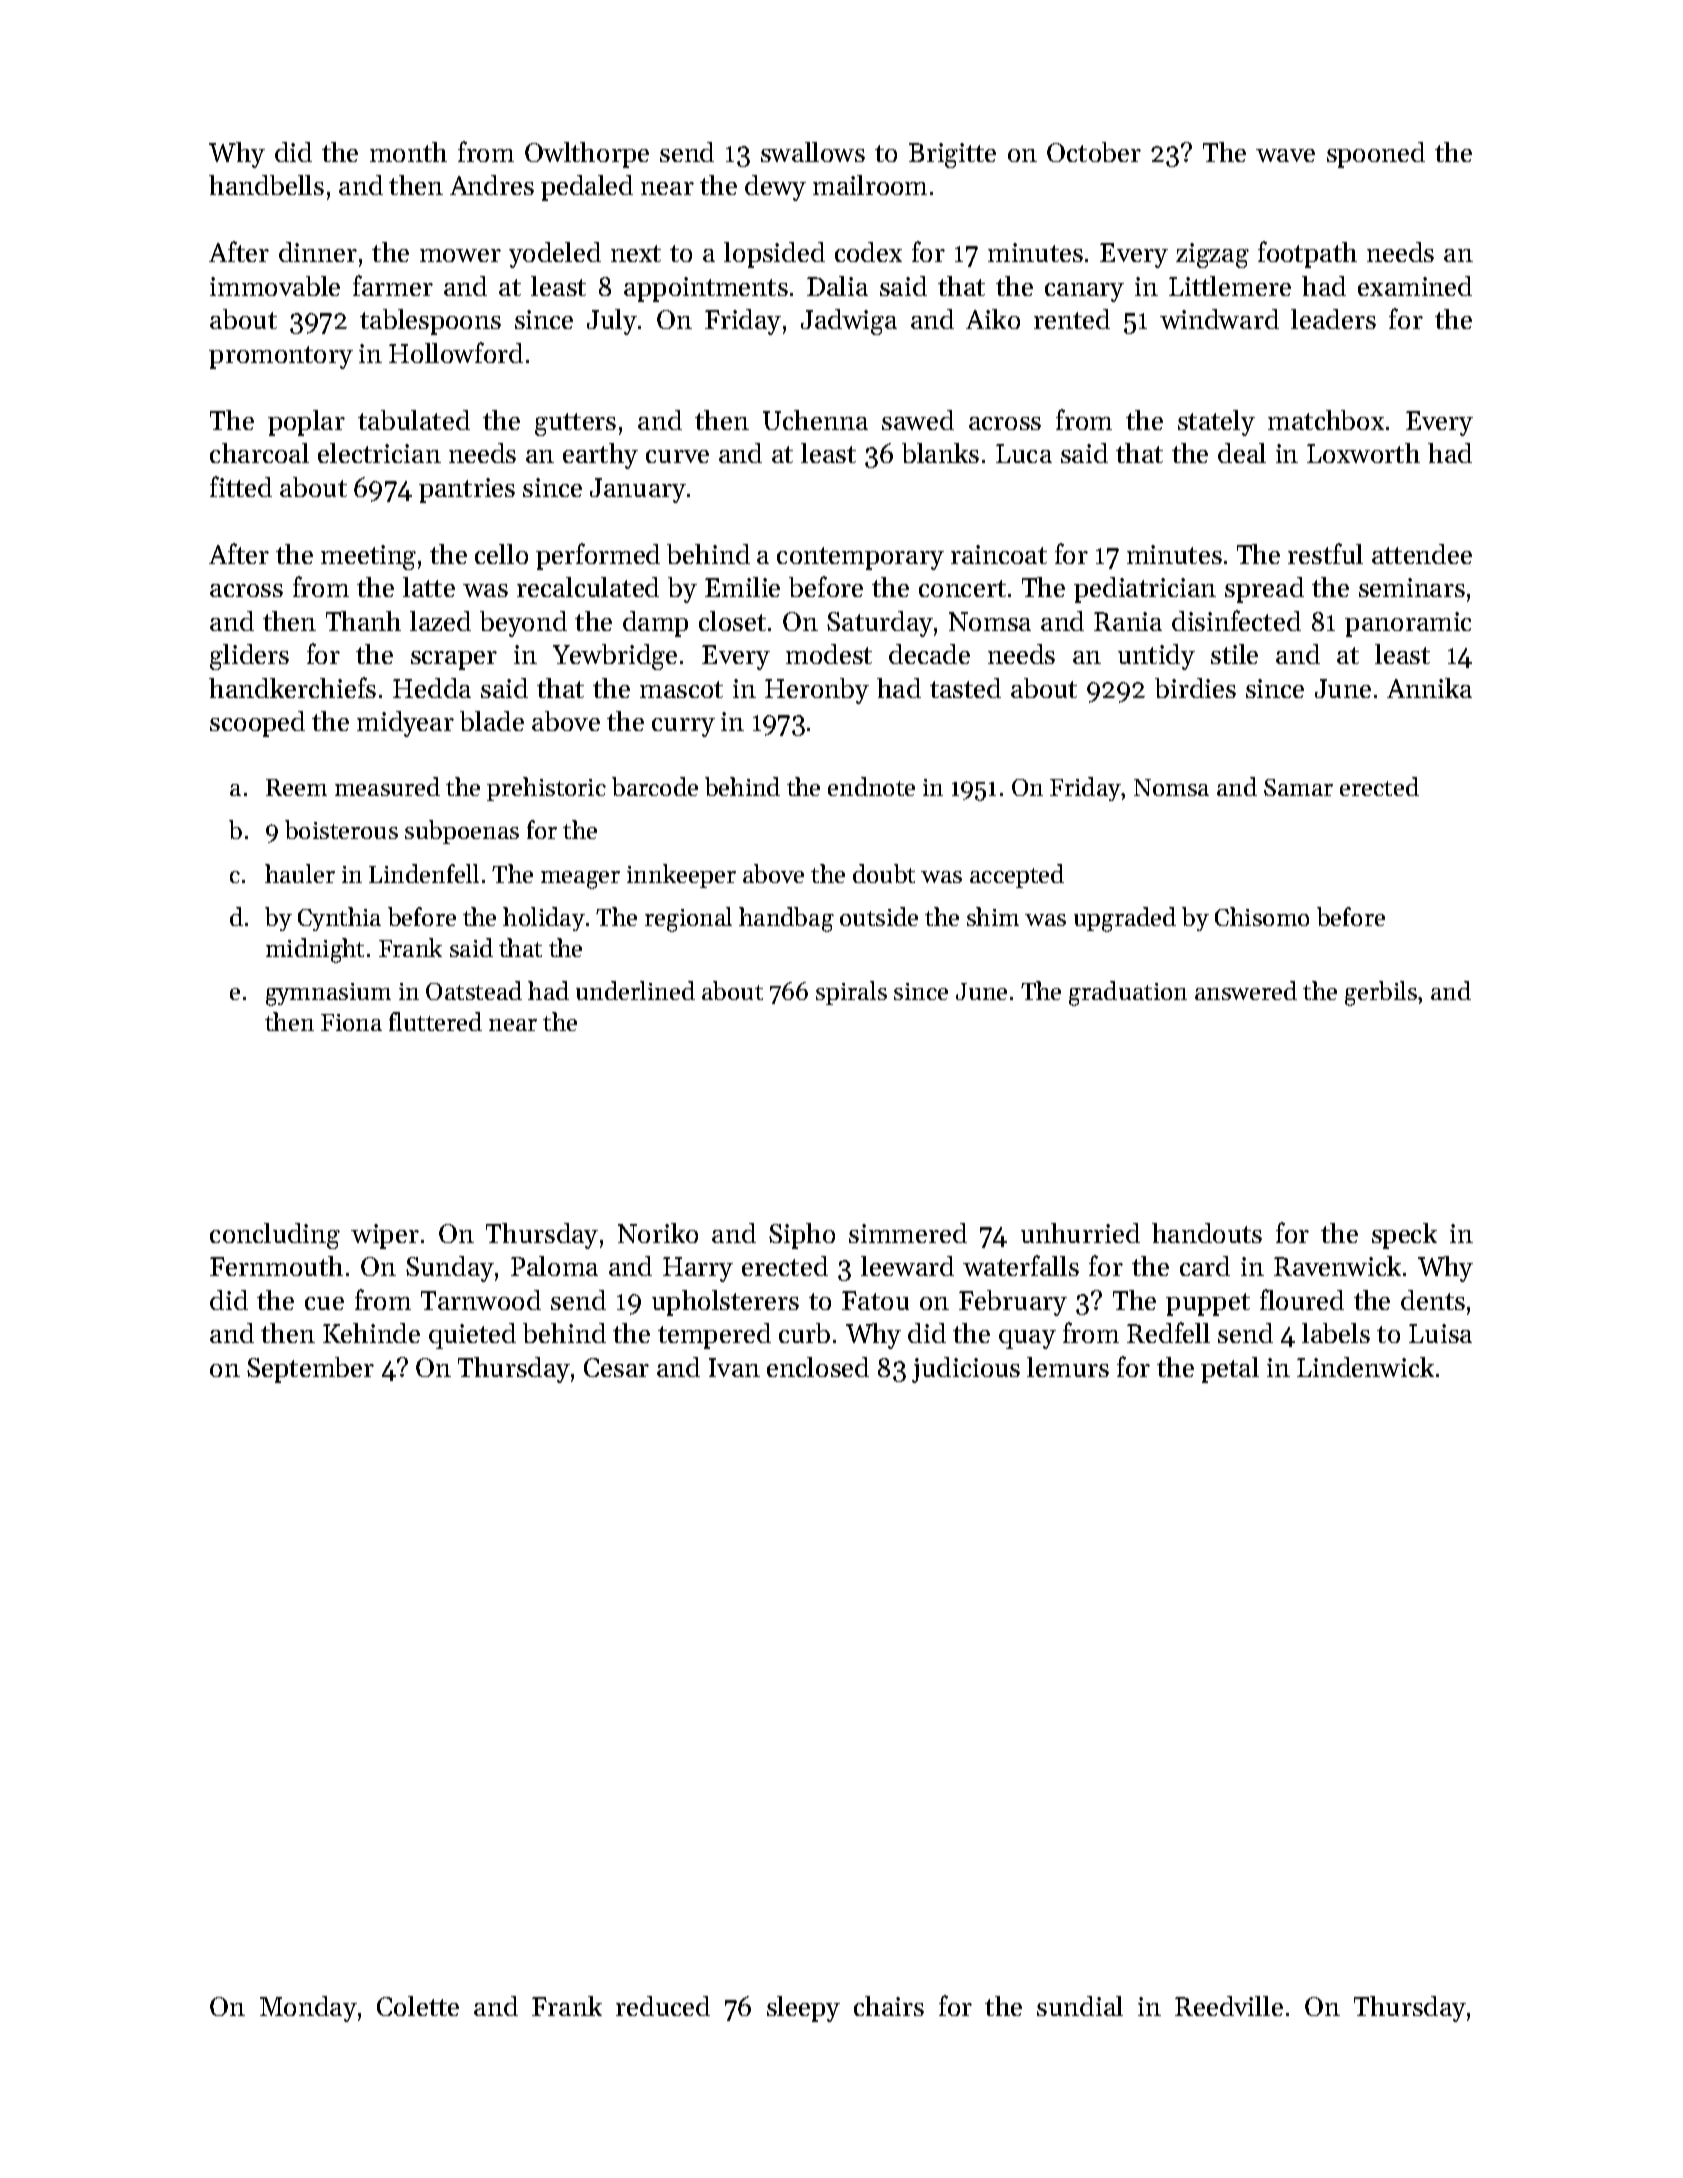 The image size is (1683, 2178). Describe the element at coordinates (306, 423) in the screenshot. I see `poplar` at that location.
